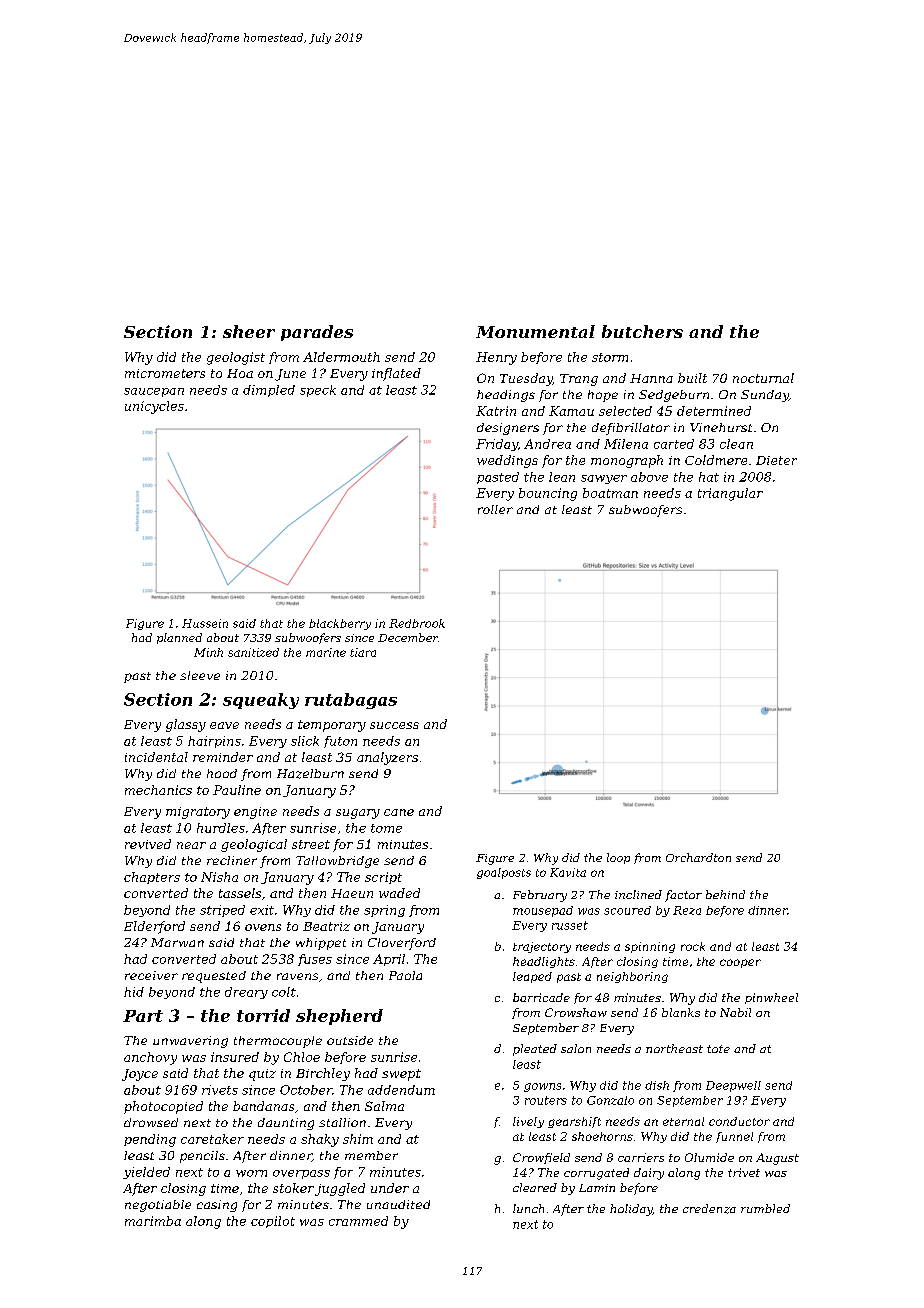 The image size is (924, 1308). Describe the element at coordinates (687, 910) in the image. I see `Reza` at that location.
